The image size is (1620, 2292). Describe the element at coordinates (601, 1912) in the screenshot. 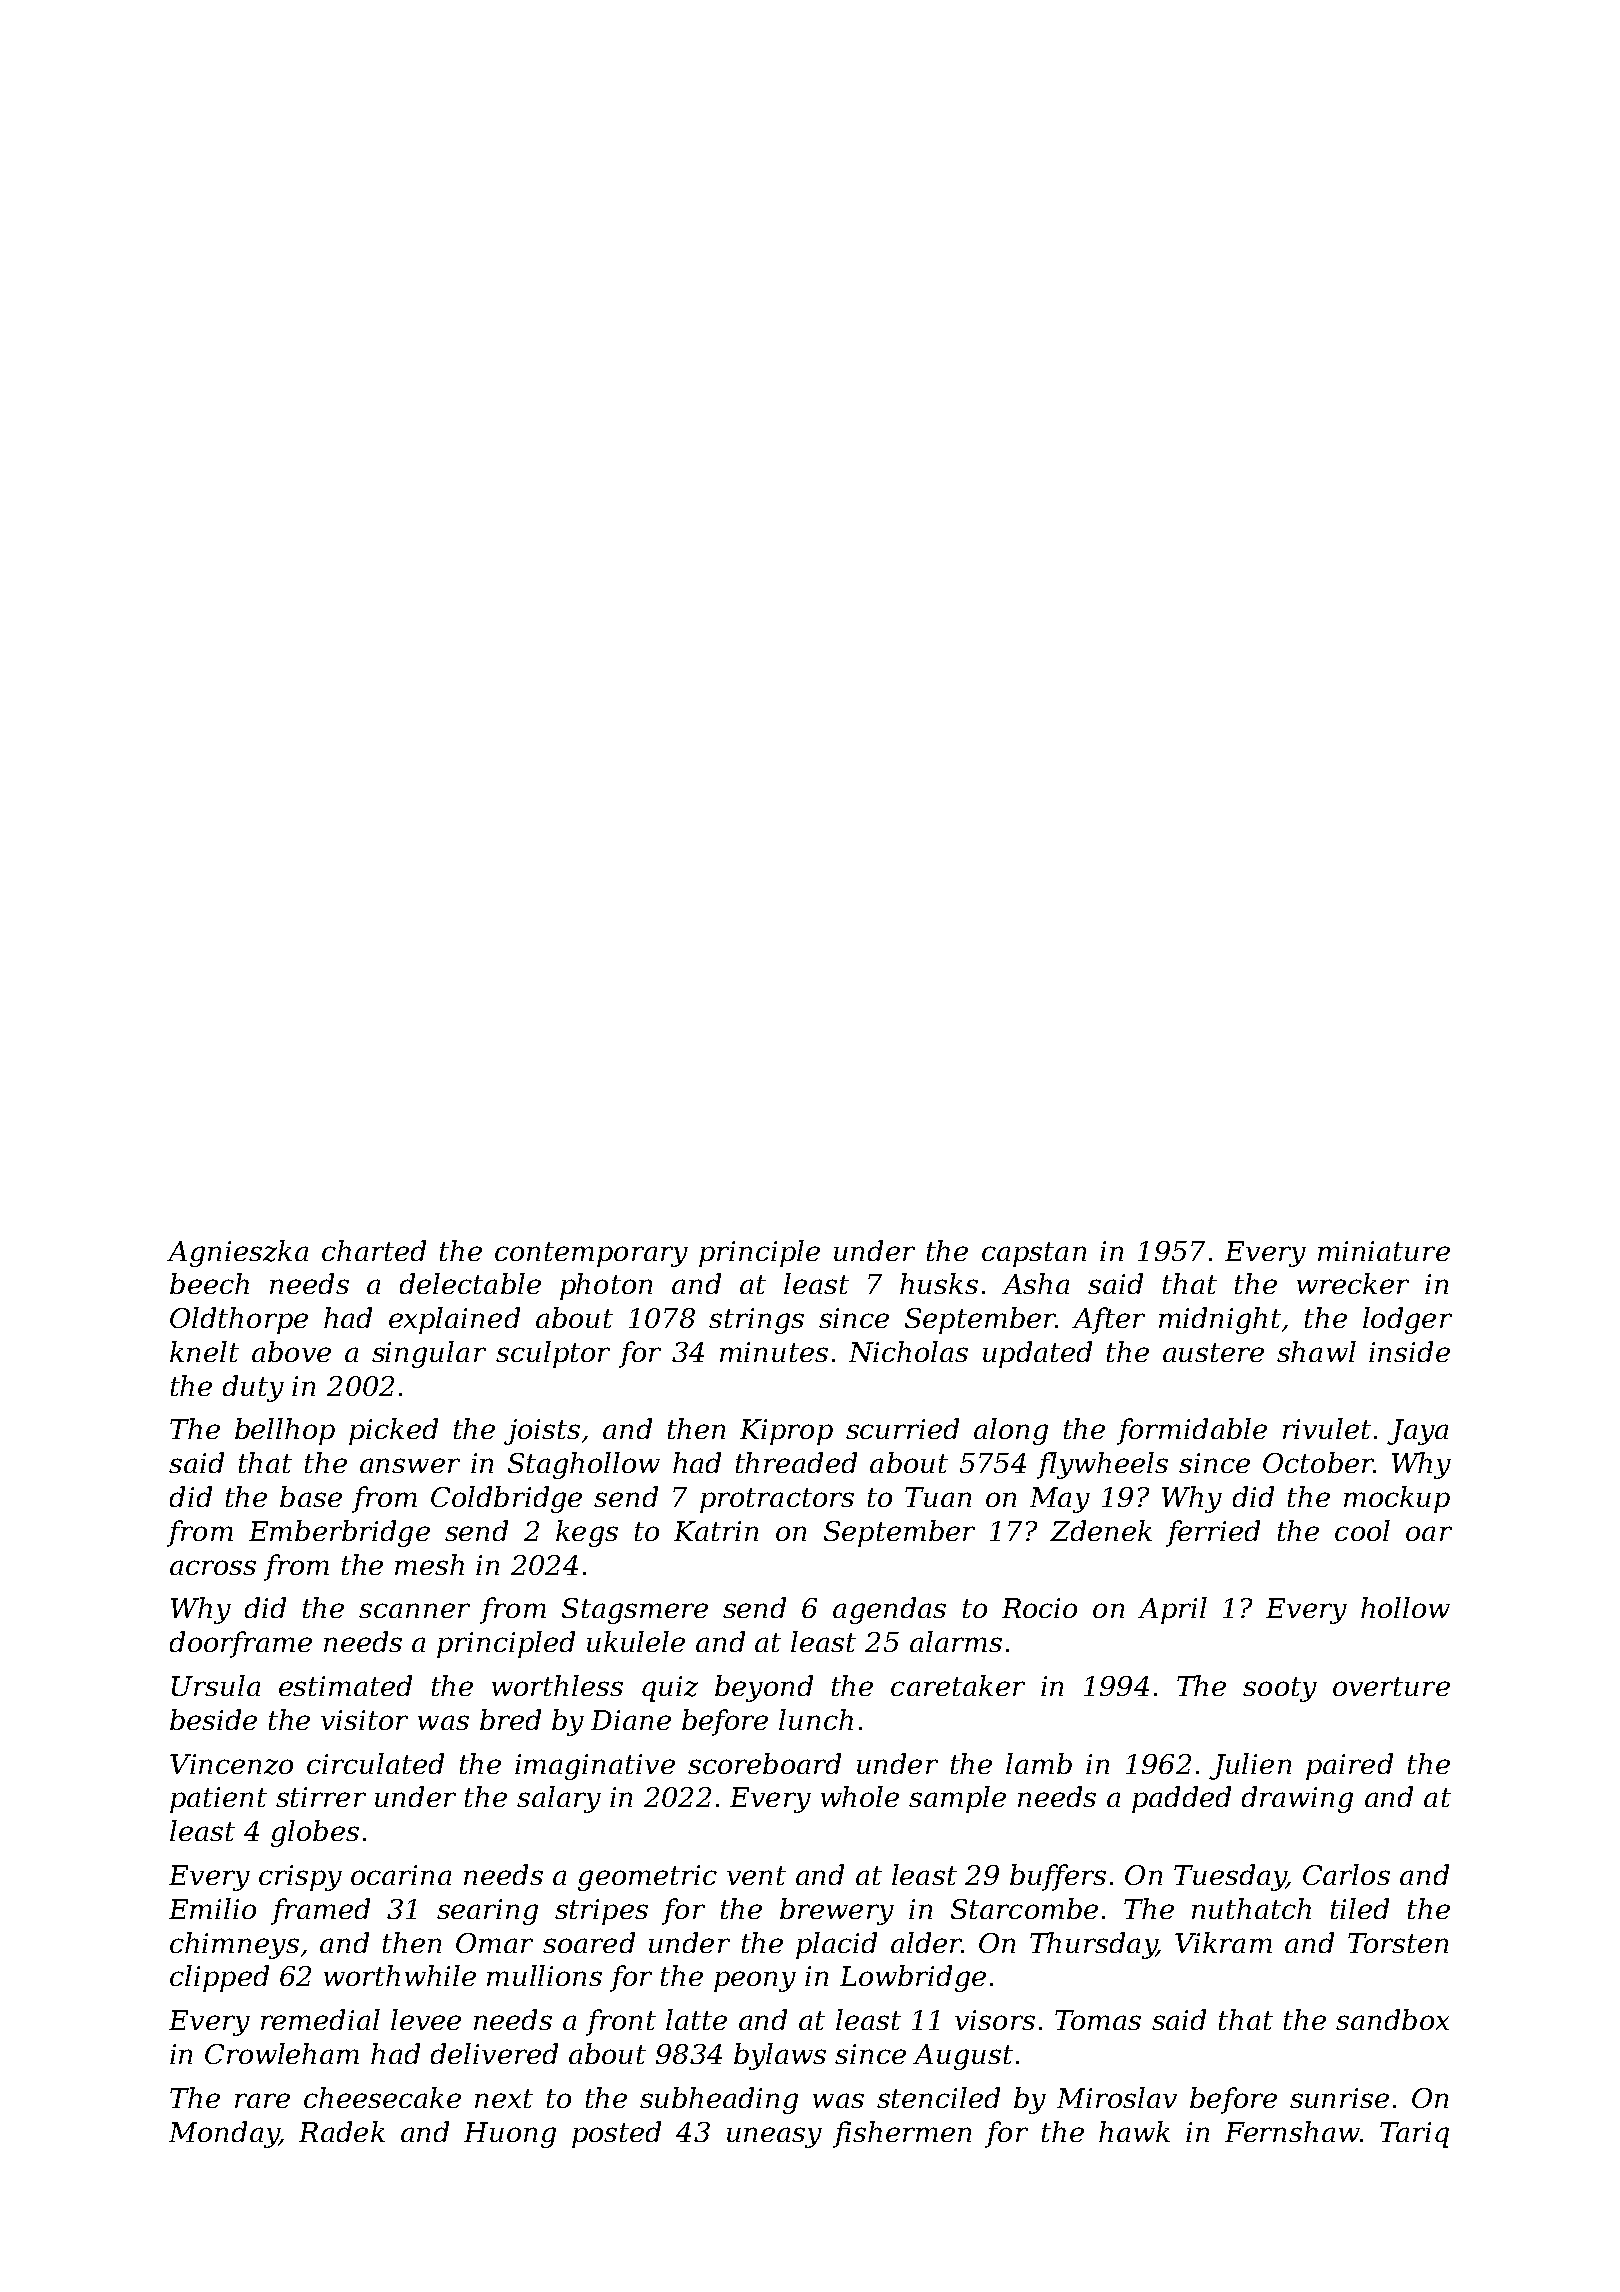

I see `stripes` at that location.
